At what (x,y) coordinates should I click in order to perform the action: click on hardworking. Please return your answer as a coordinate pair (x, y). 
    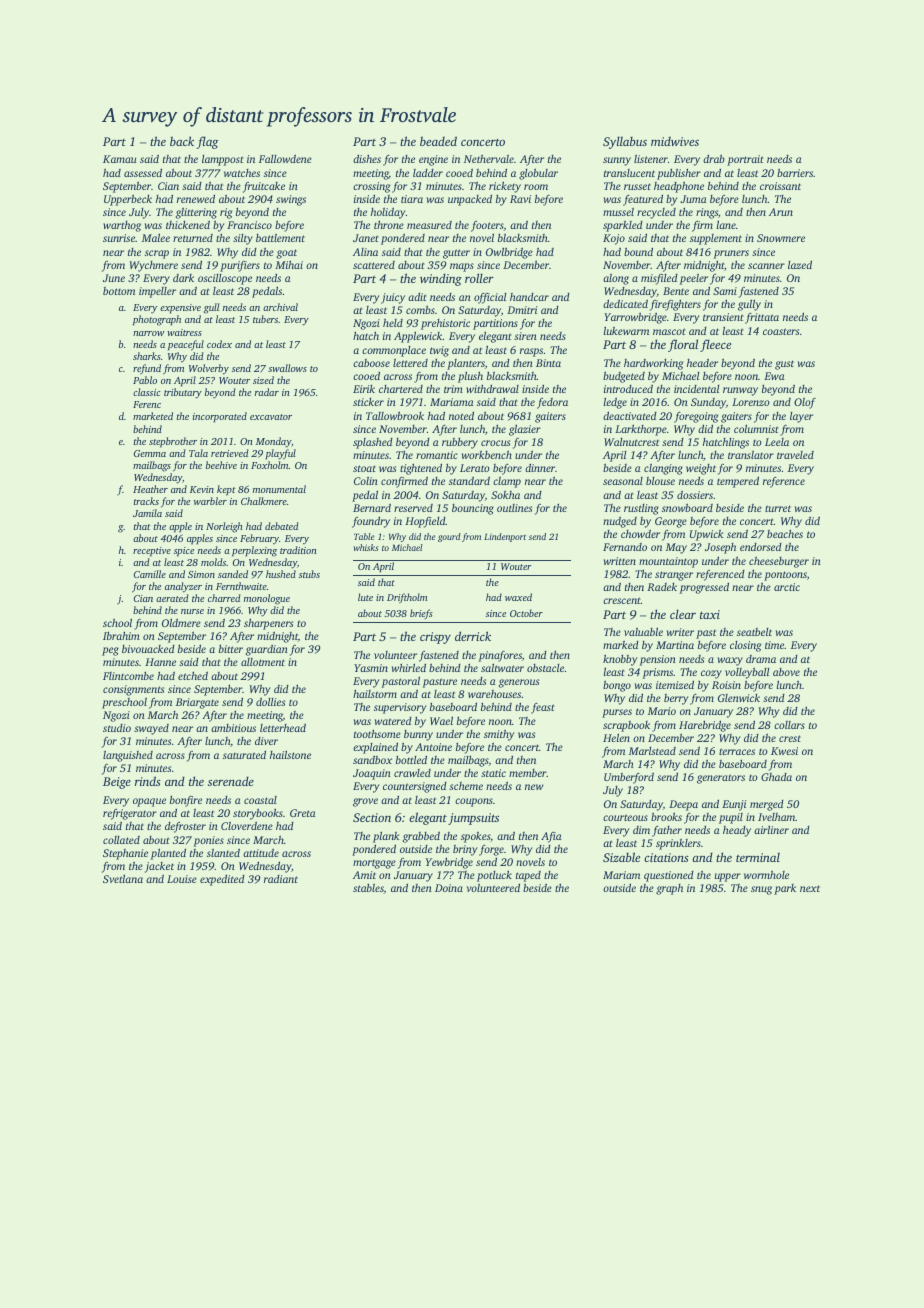
    Looking at the image, I should click on (653, 364).
